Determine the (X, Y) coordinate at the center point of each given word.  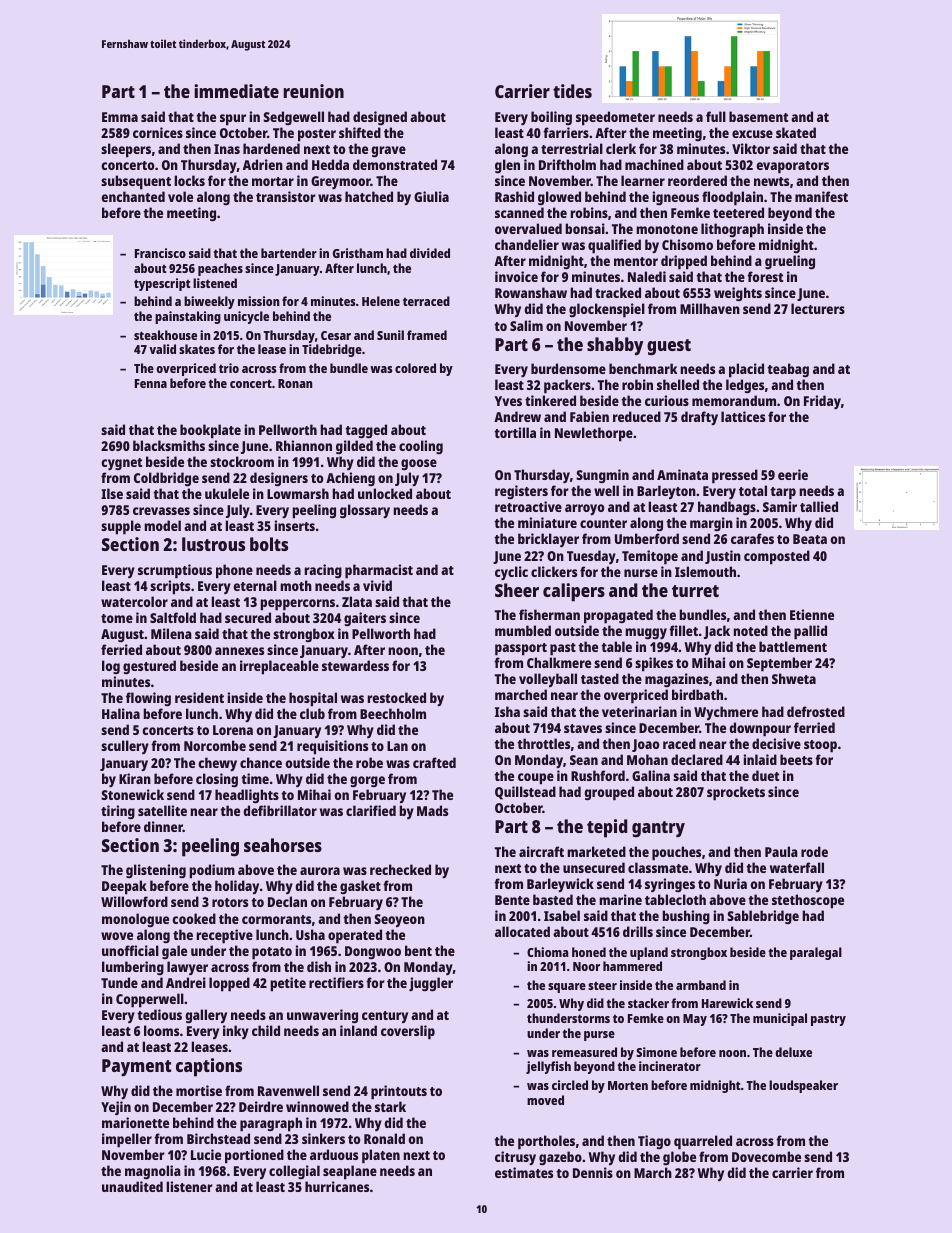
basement (758, 116)
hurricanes (337, 1186)
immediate (236, 91)
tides (572, 91)
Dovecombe (766, 1156)
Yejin (116, 1108)
